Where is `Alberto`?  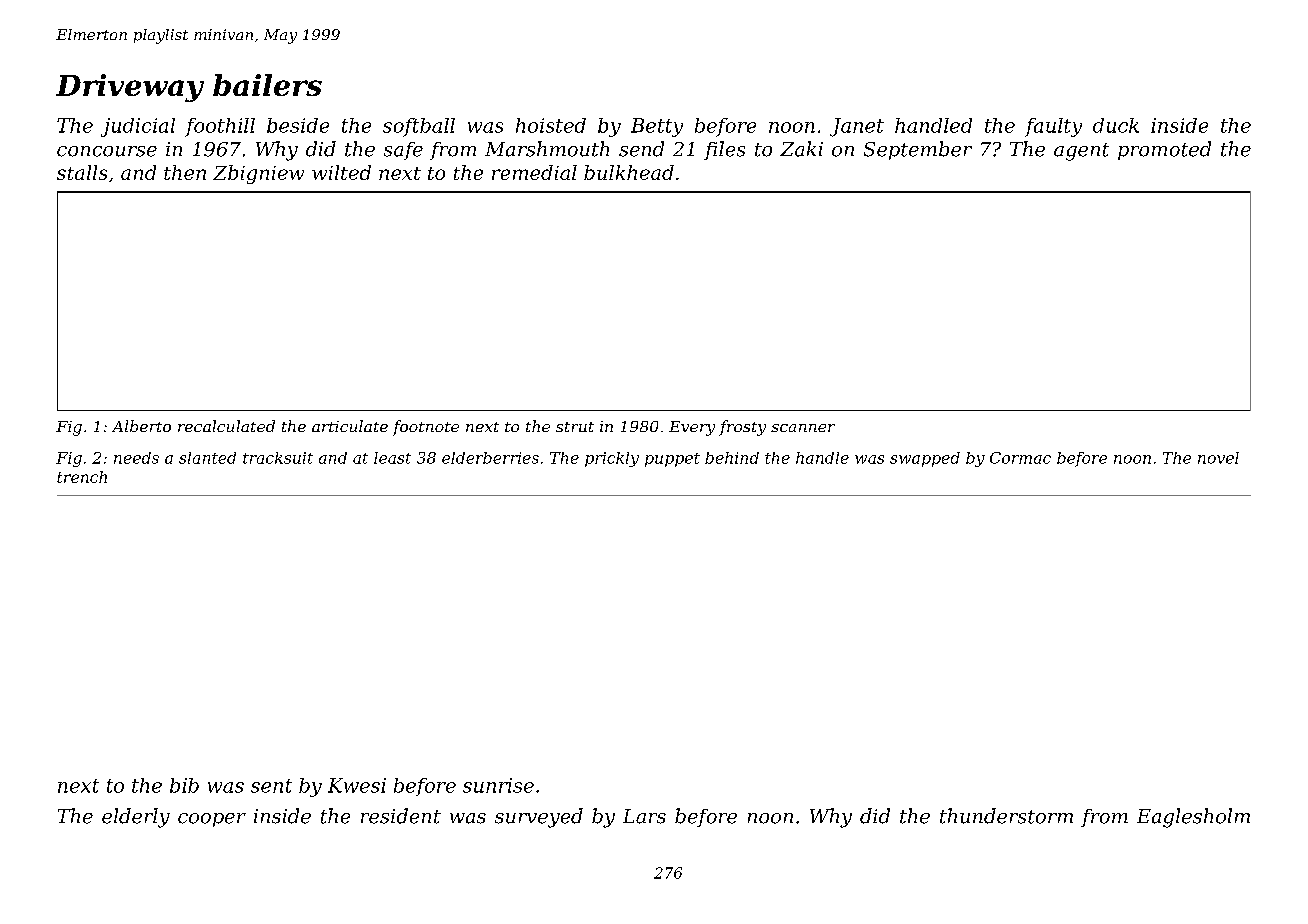
Alberto is located at coordinates (141, 426).
